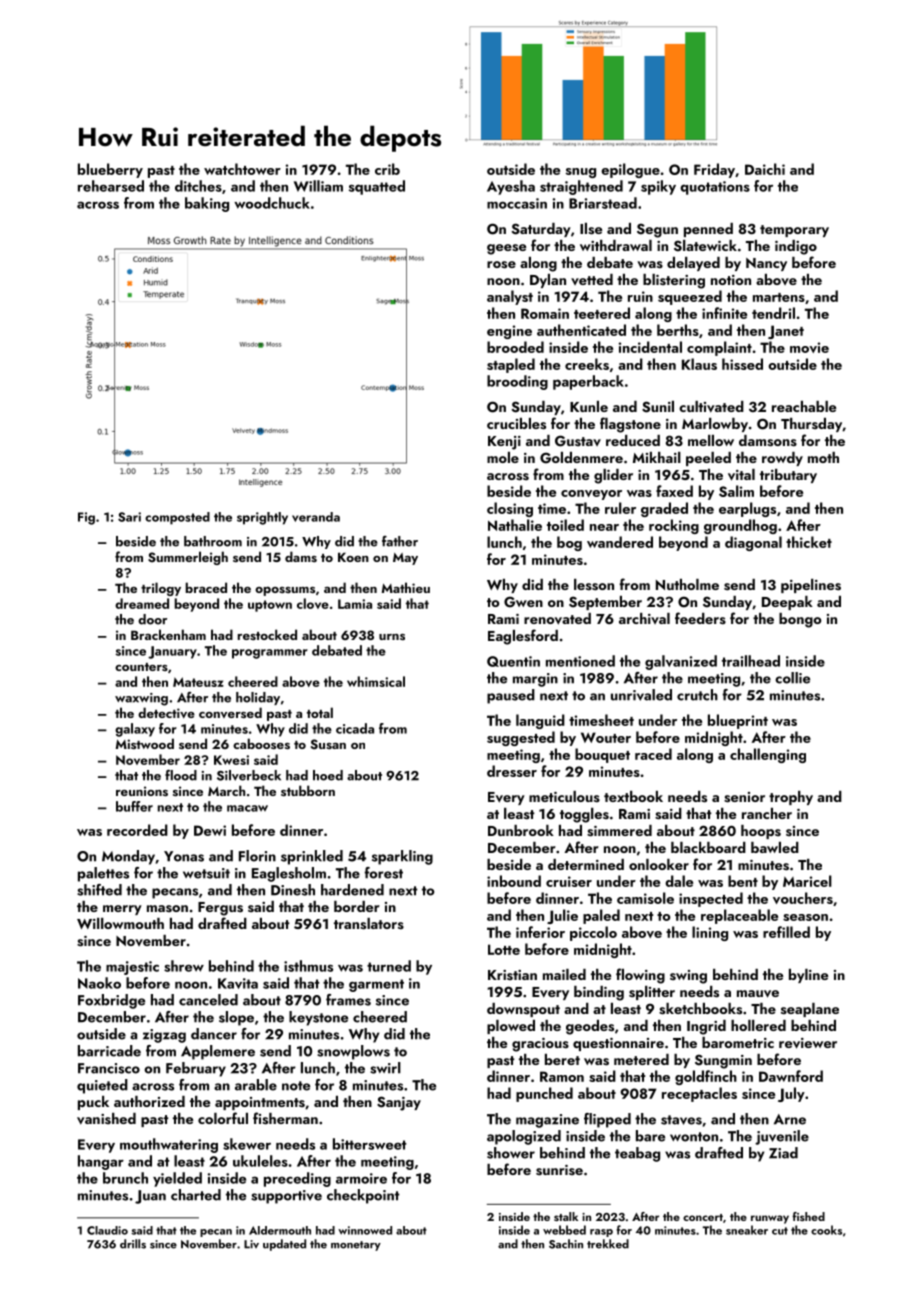  I want to click on father, so click(400, 541).
